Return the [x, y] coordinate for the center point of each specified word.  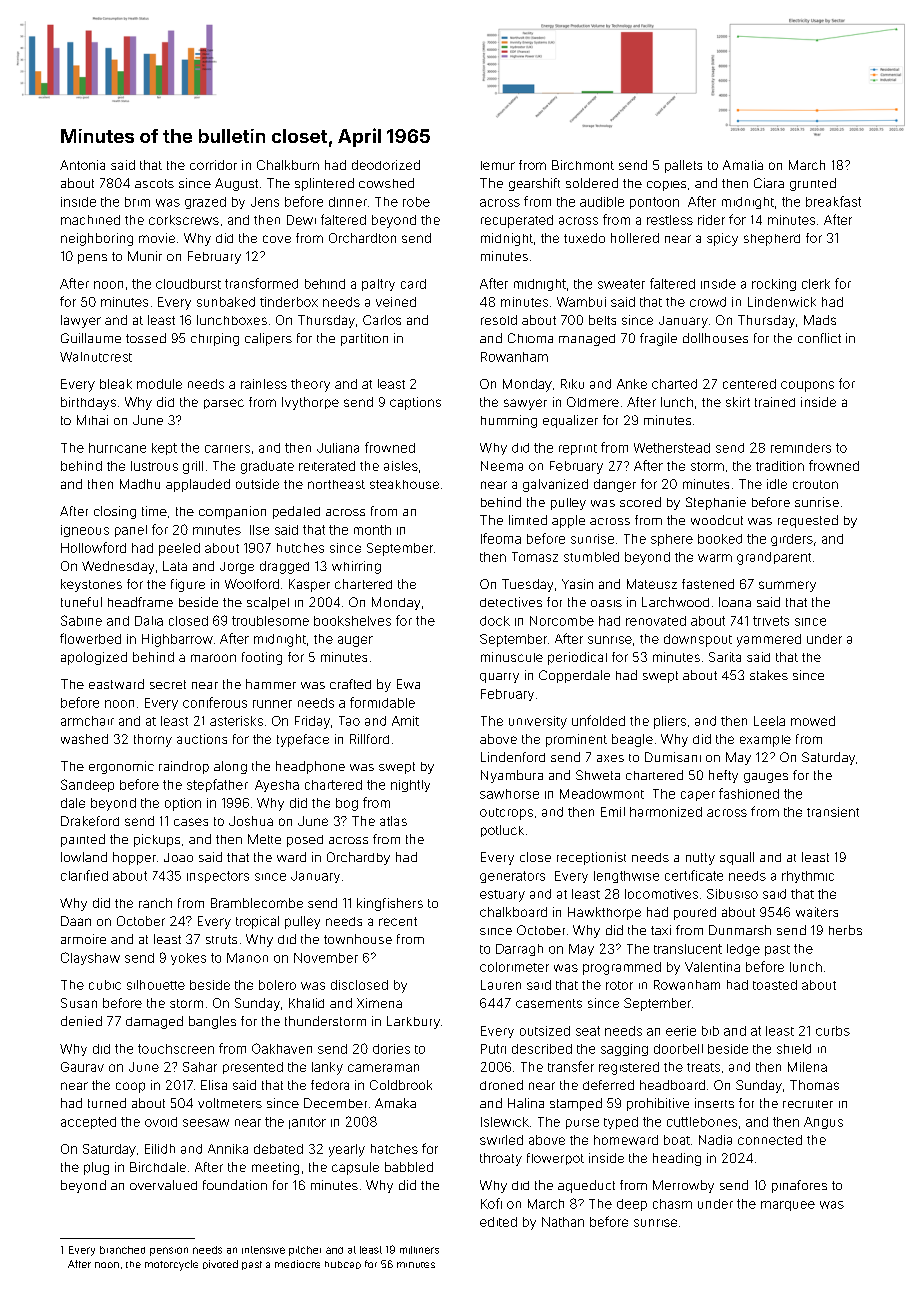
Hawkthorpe [604, 913]
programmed [622, 968]
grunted [813, 184]
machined [90, 220]
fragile [658, 339]
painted [83, 840]
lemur [498, 165]
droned [501, 1085]
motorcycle [171, 1265]
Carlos [382, 320]
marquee [788, 1206]
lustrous [154, 466]
